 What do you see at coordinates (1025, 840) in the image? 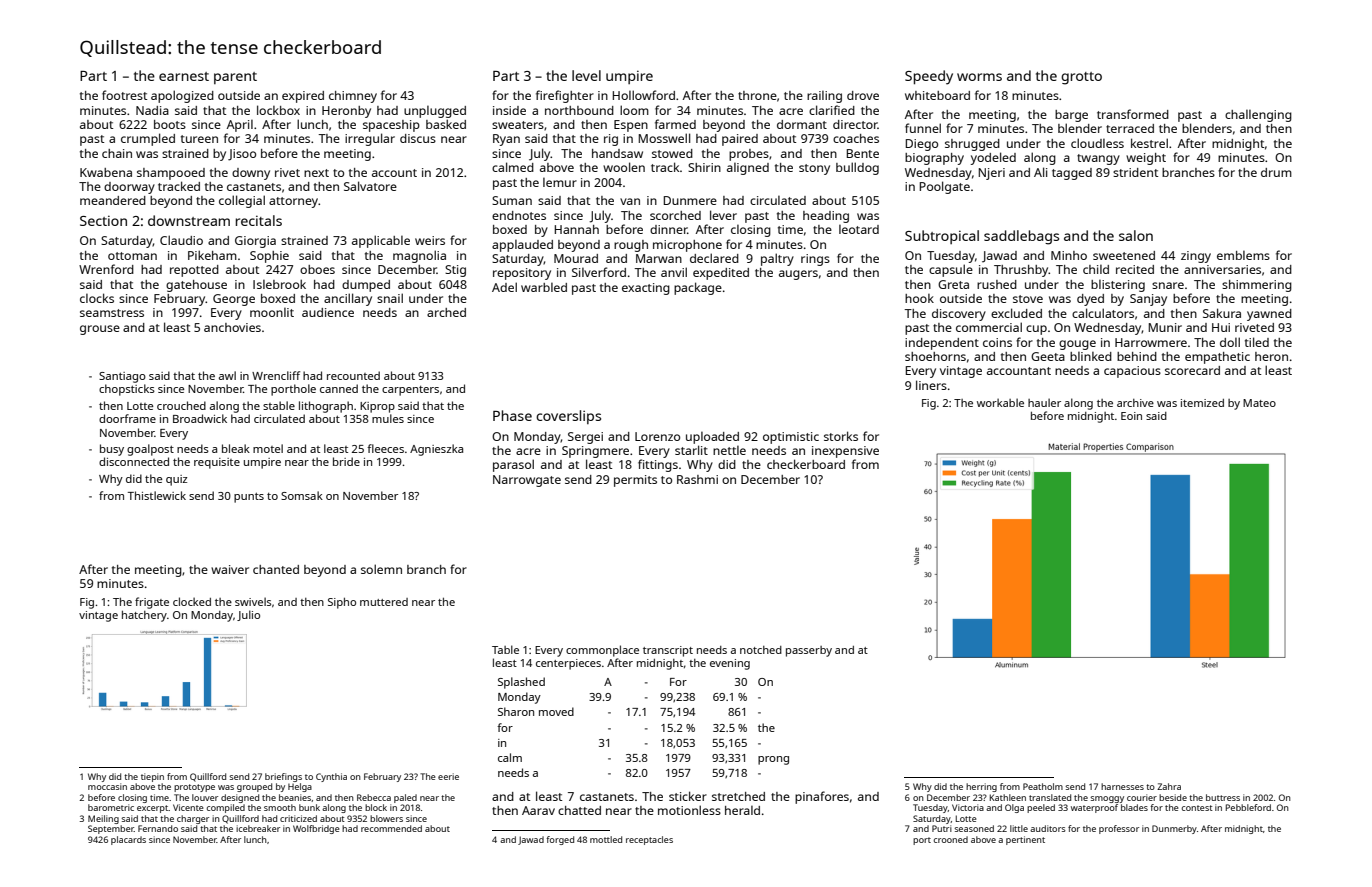
I see `pertinent` at bounding box center [1025, 840].
